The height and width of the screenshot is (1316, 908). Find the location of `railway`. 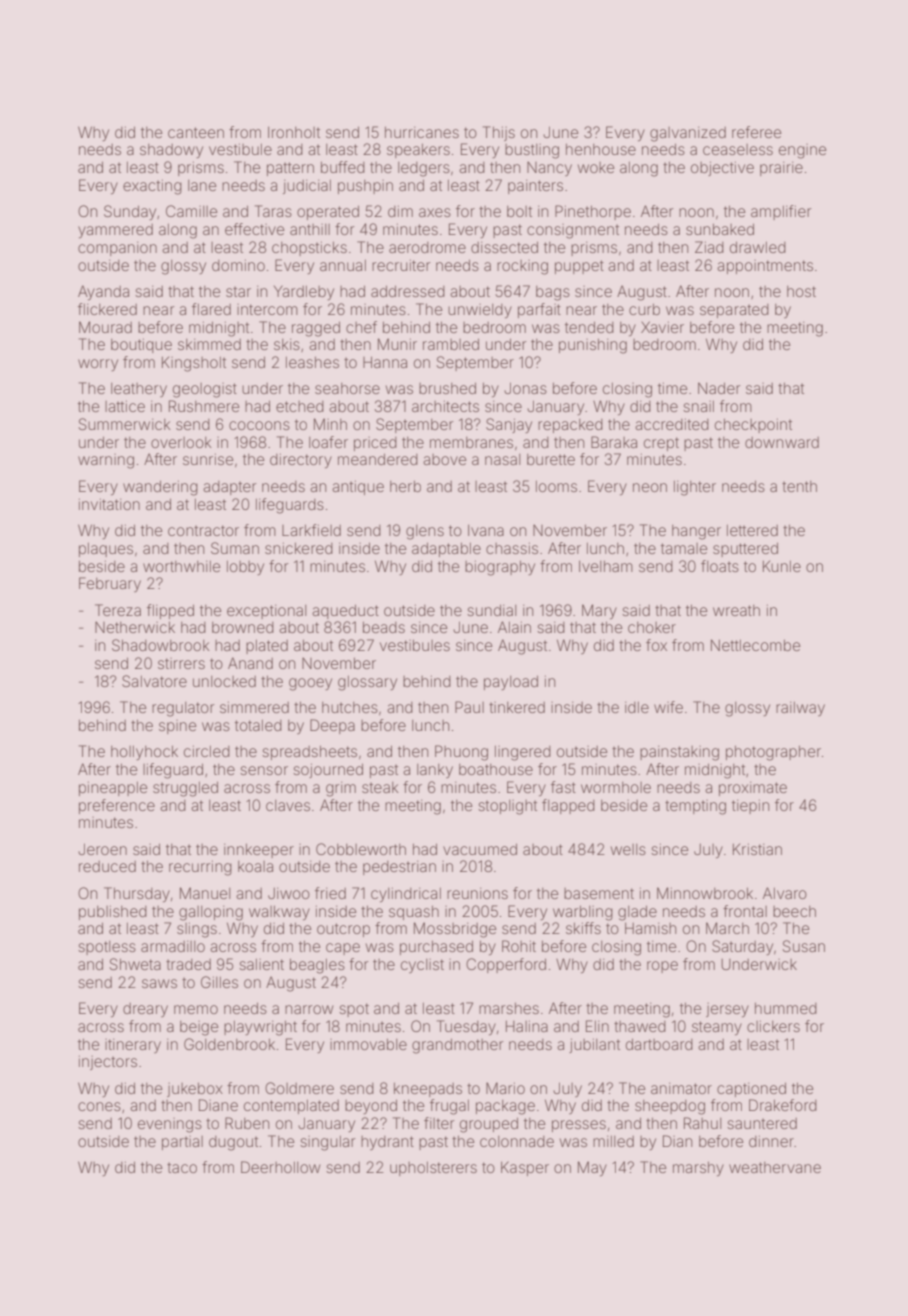

railway is located at coordinates (800, 709).
